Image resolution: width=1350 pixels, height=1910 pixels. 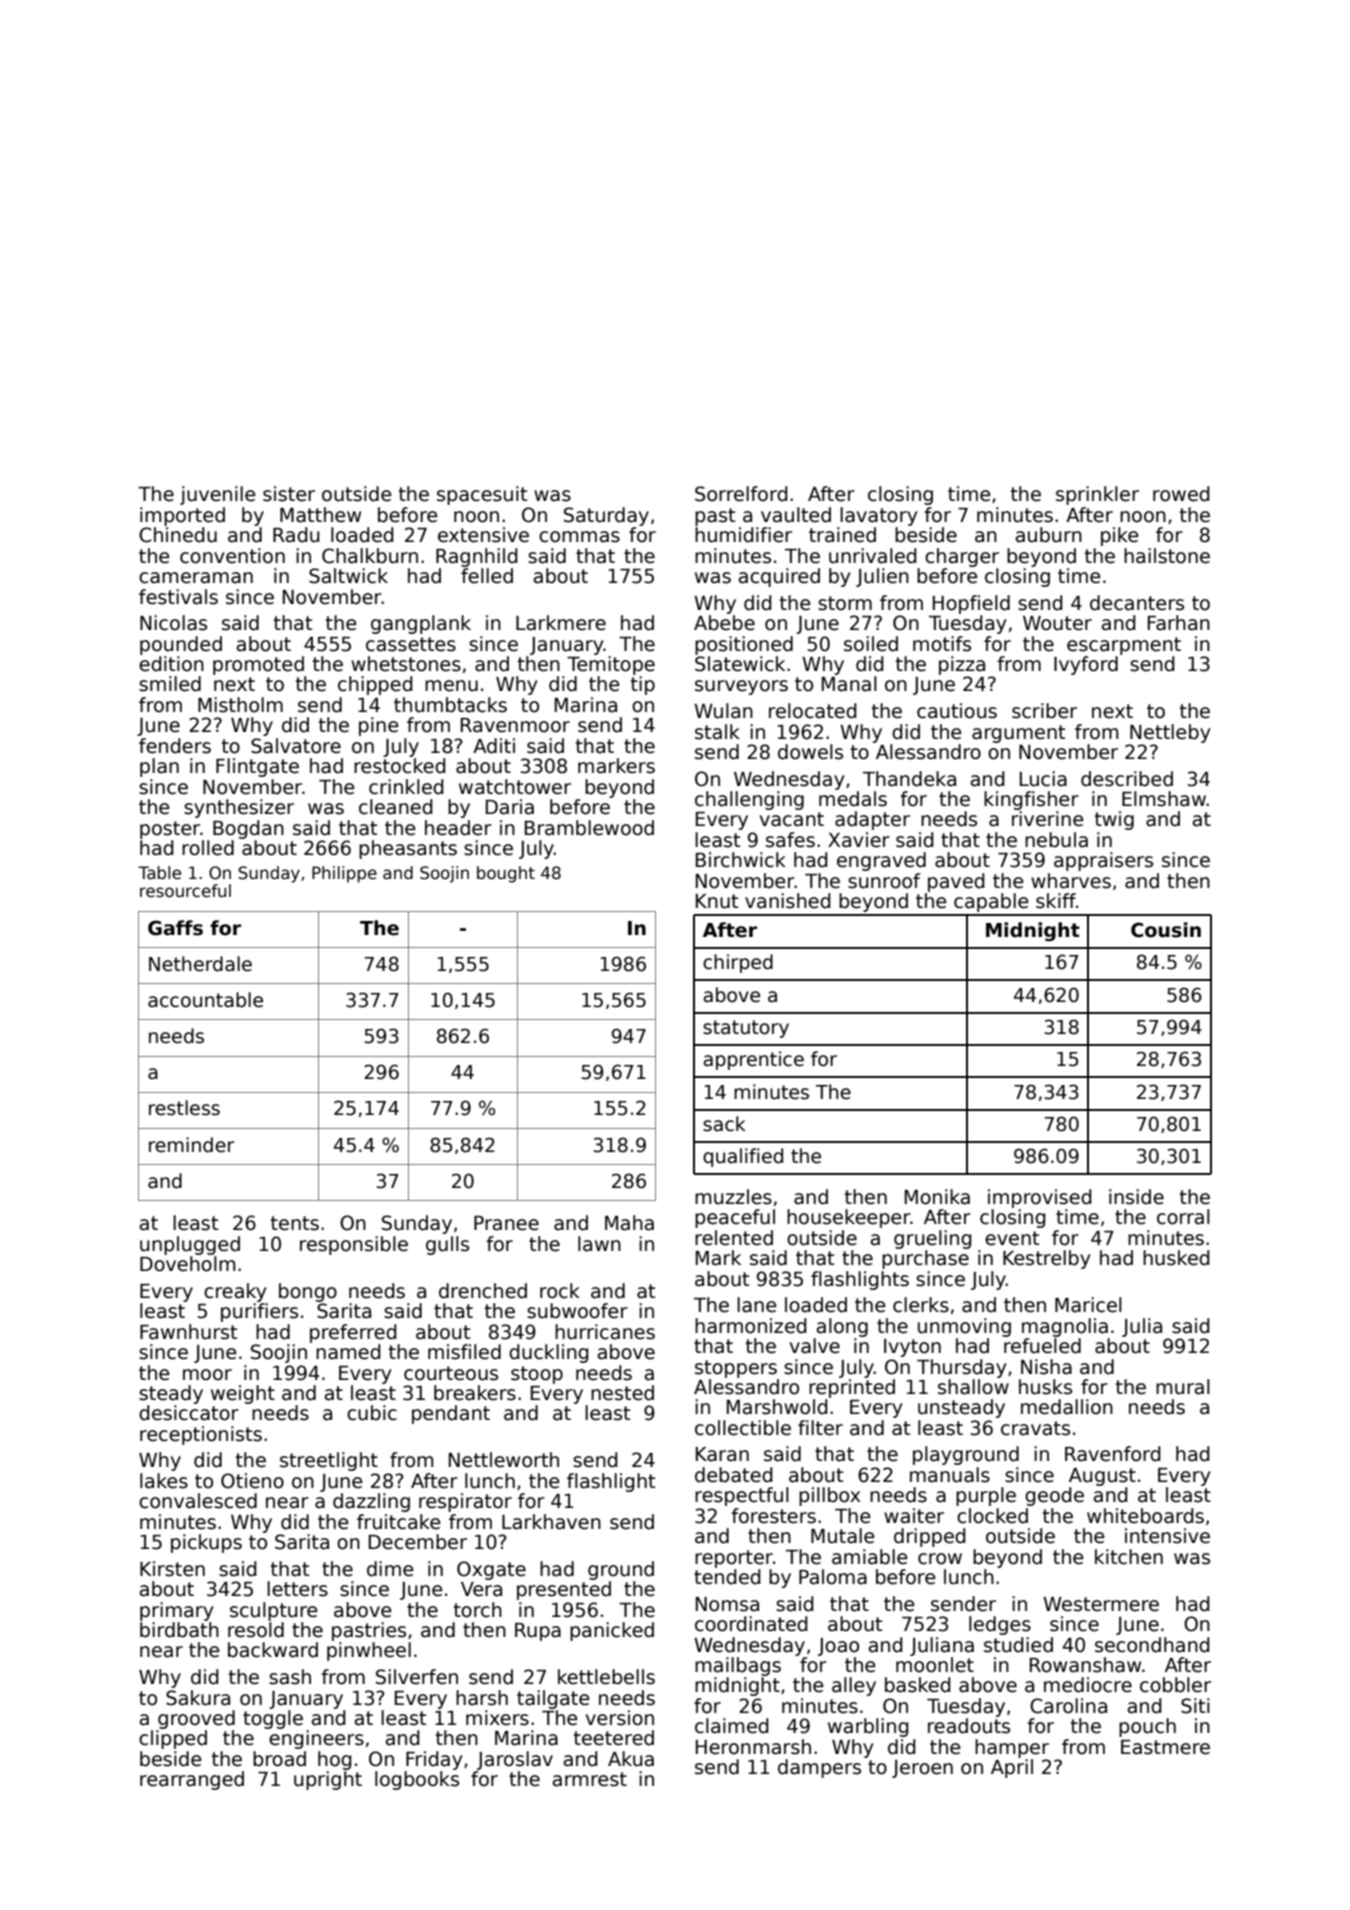 I want to click on statutory, so click(x=746, y=1029).
